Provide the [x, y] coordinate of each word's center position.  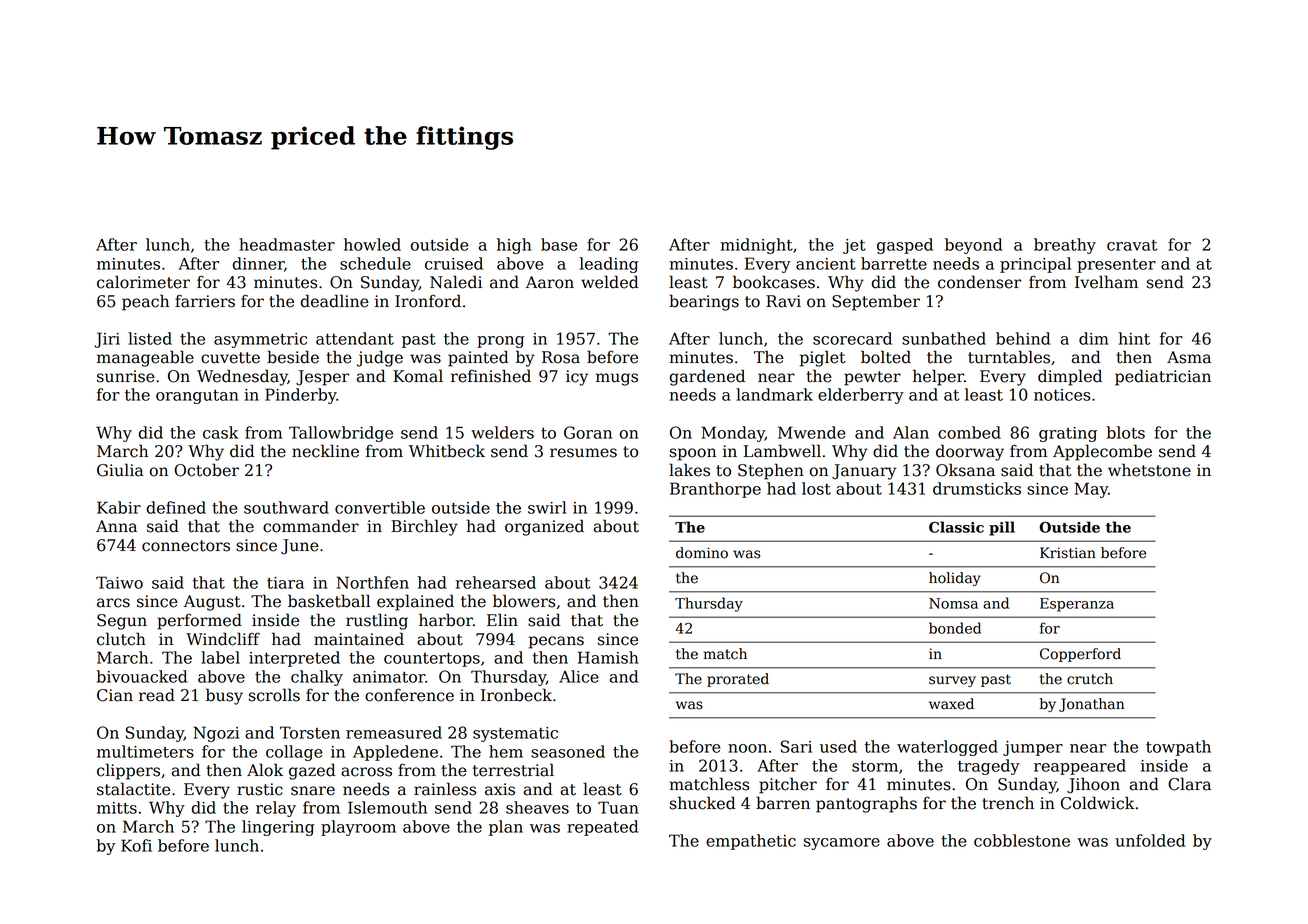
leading [609, 265]
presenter [1116, 266]
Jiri [107, 340]
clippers [128, 771]
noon [747, 748]
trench [1008, 803]
